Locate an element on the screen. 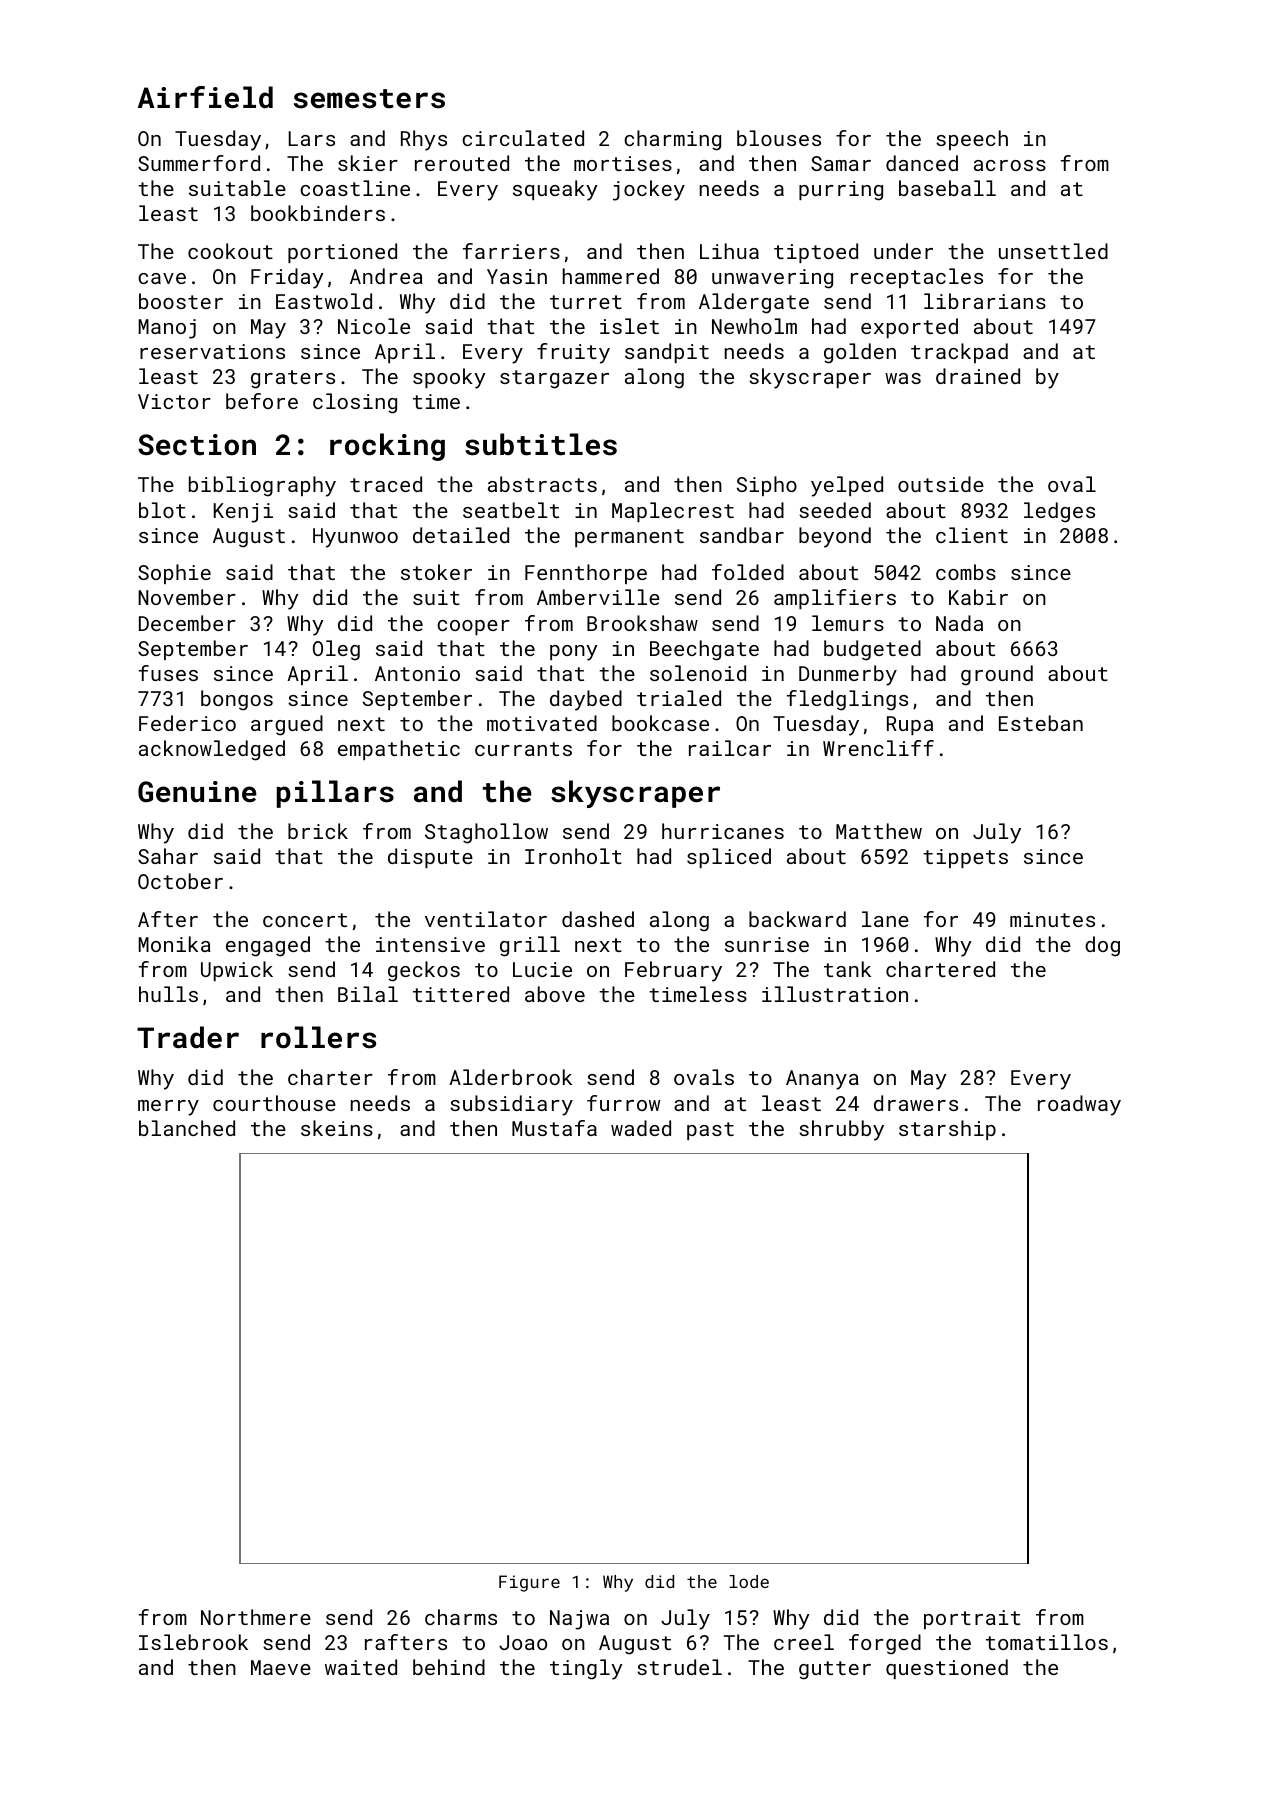 The image size is (1268, 1793). Airfield is located at coordinates (205, 97).
